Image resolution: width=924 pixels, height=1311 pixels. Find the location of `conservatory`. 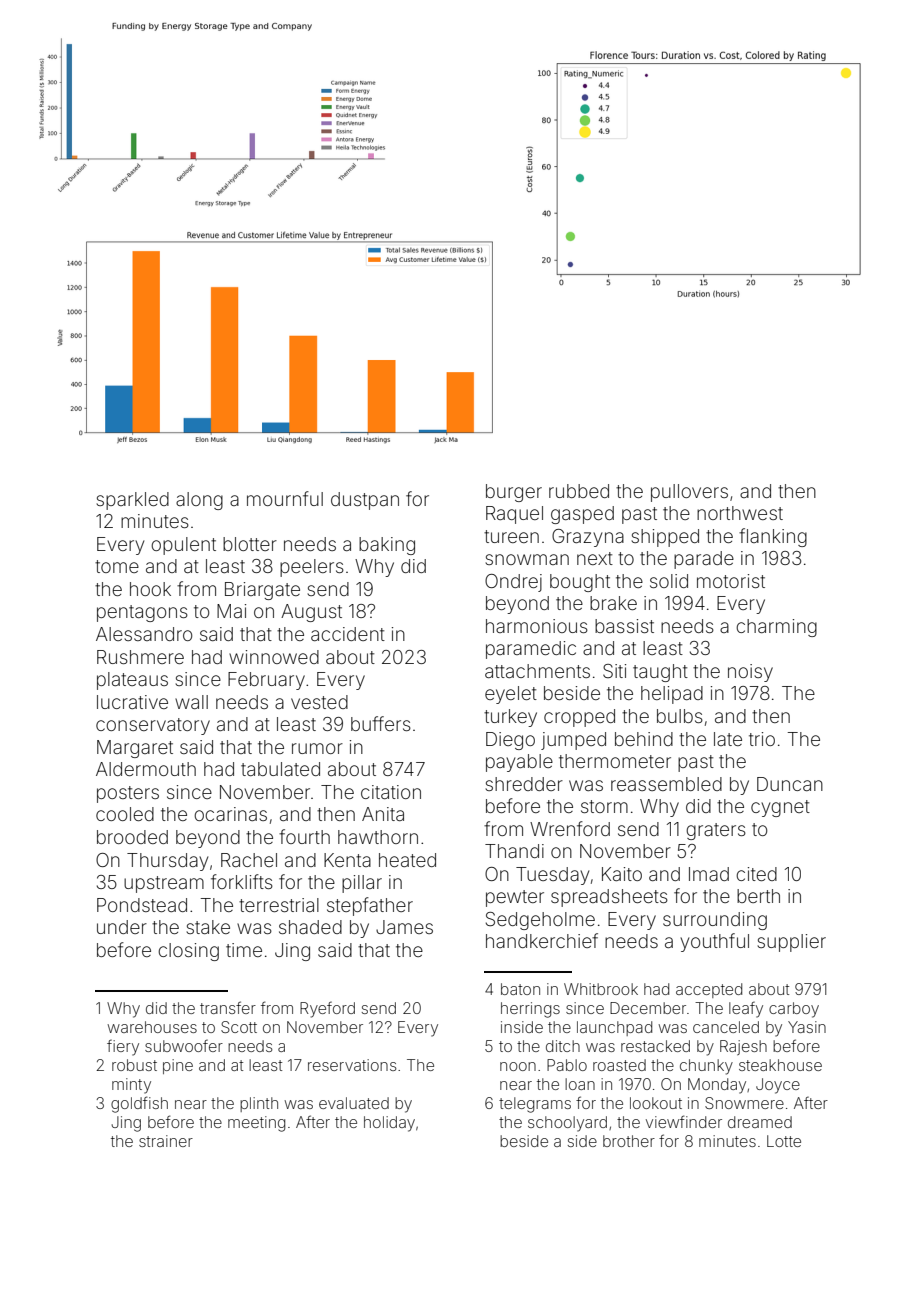

conservatory is located at coordinates (153, 726).
